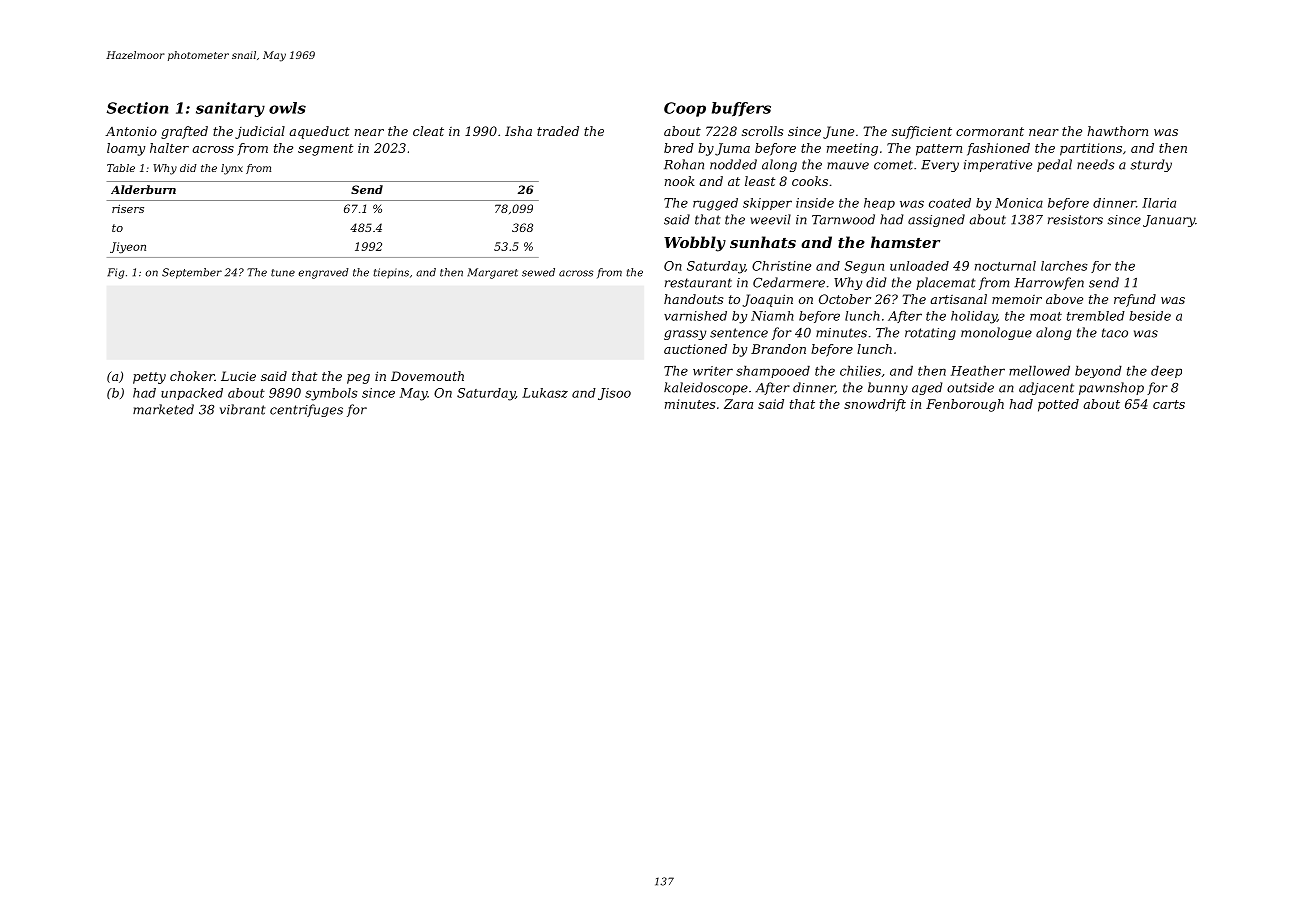 This page has width=1308, height=924. I want to click on risers, so click(128, 208).
